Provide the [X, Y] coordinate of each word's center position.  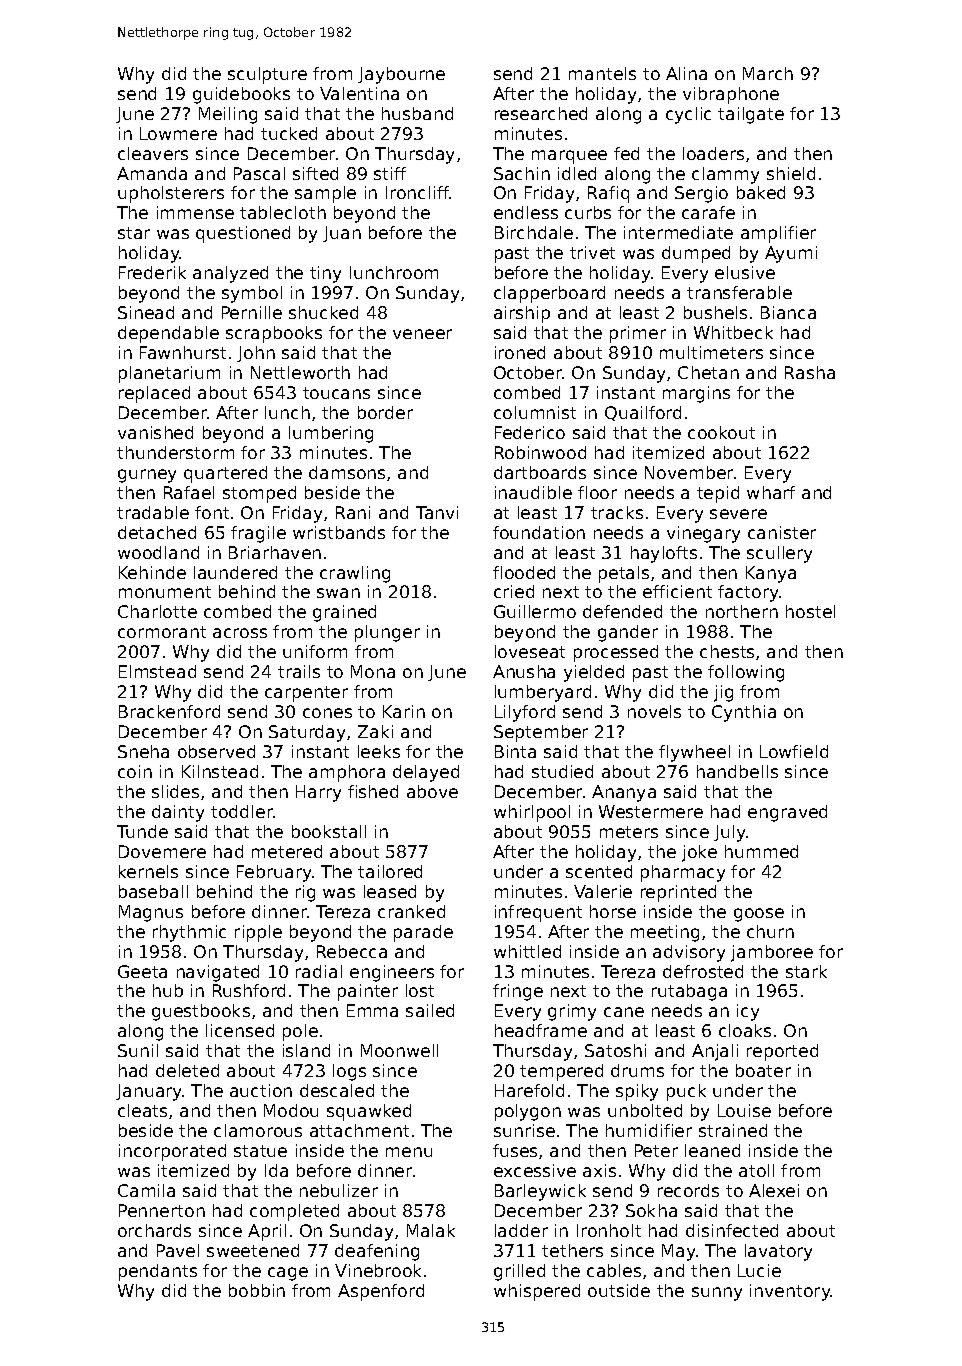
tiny [325, 274]
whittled [527, 951]
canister [782, 532]
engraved [787, 813]
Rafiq [608, 194]
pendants [158, 1272]
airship [522, 314]
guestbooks [201, 1012]
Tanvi [437, 512]
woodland [158, 552]
